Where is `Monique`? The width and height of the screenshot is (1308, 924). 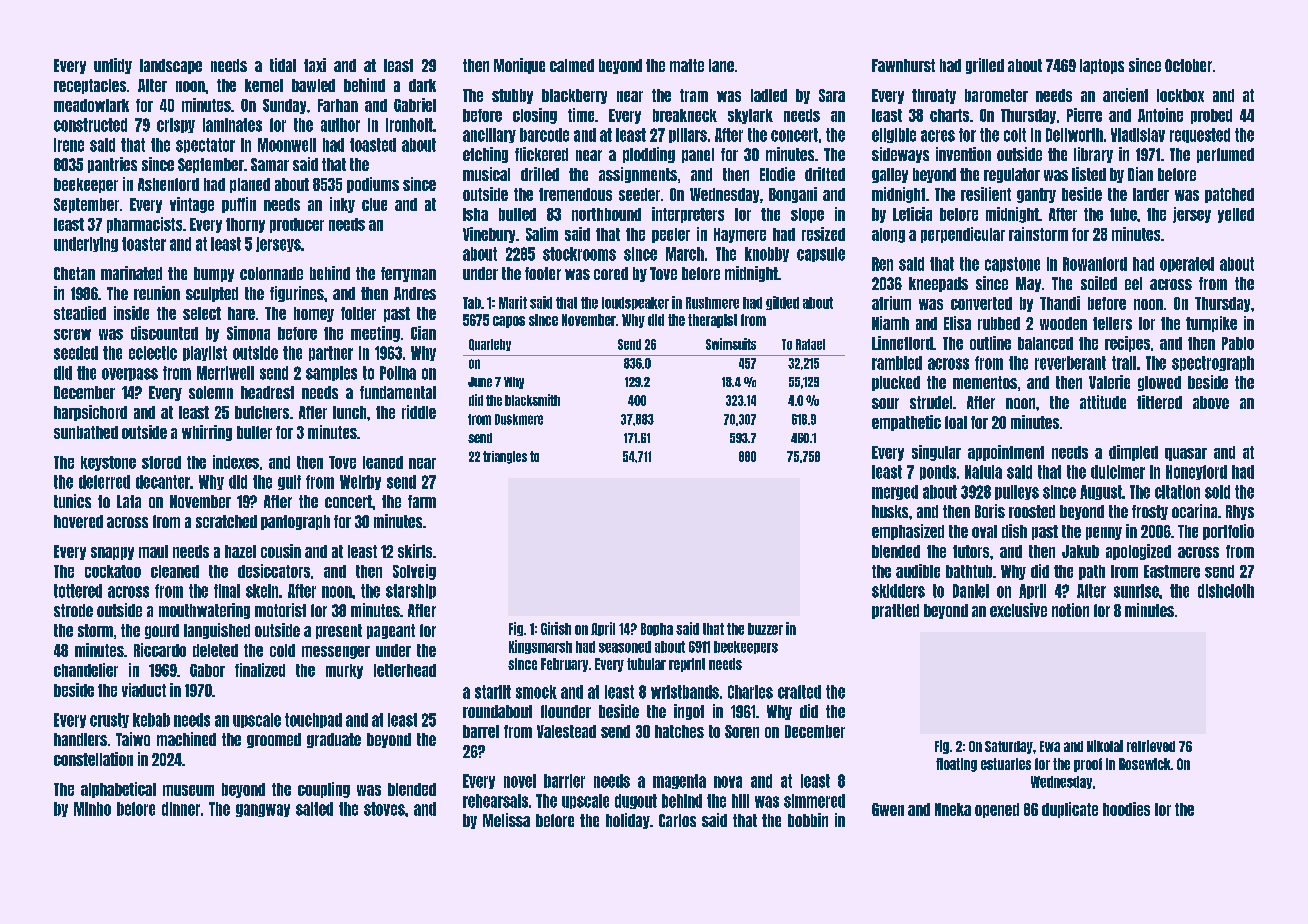
Monique is located at coordinates (519, 66).
